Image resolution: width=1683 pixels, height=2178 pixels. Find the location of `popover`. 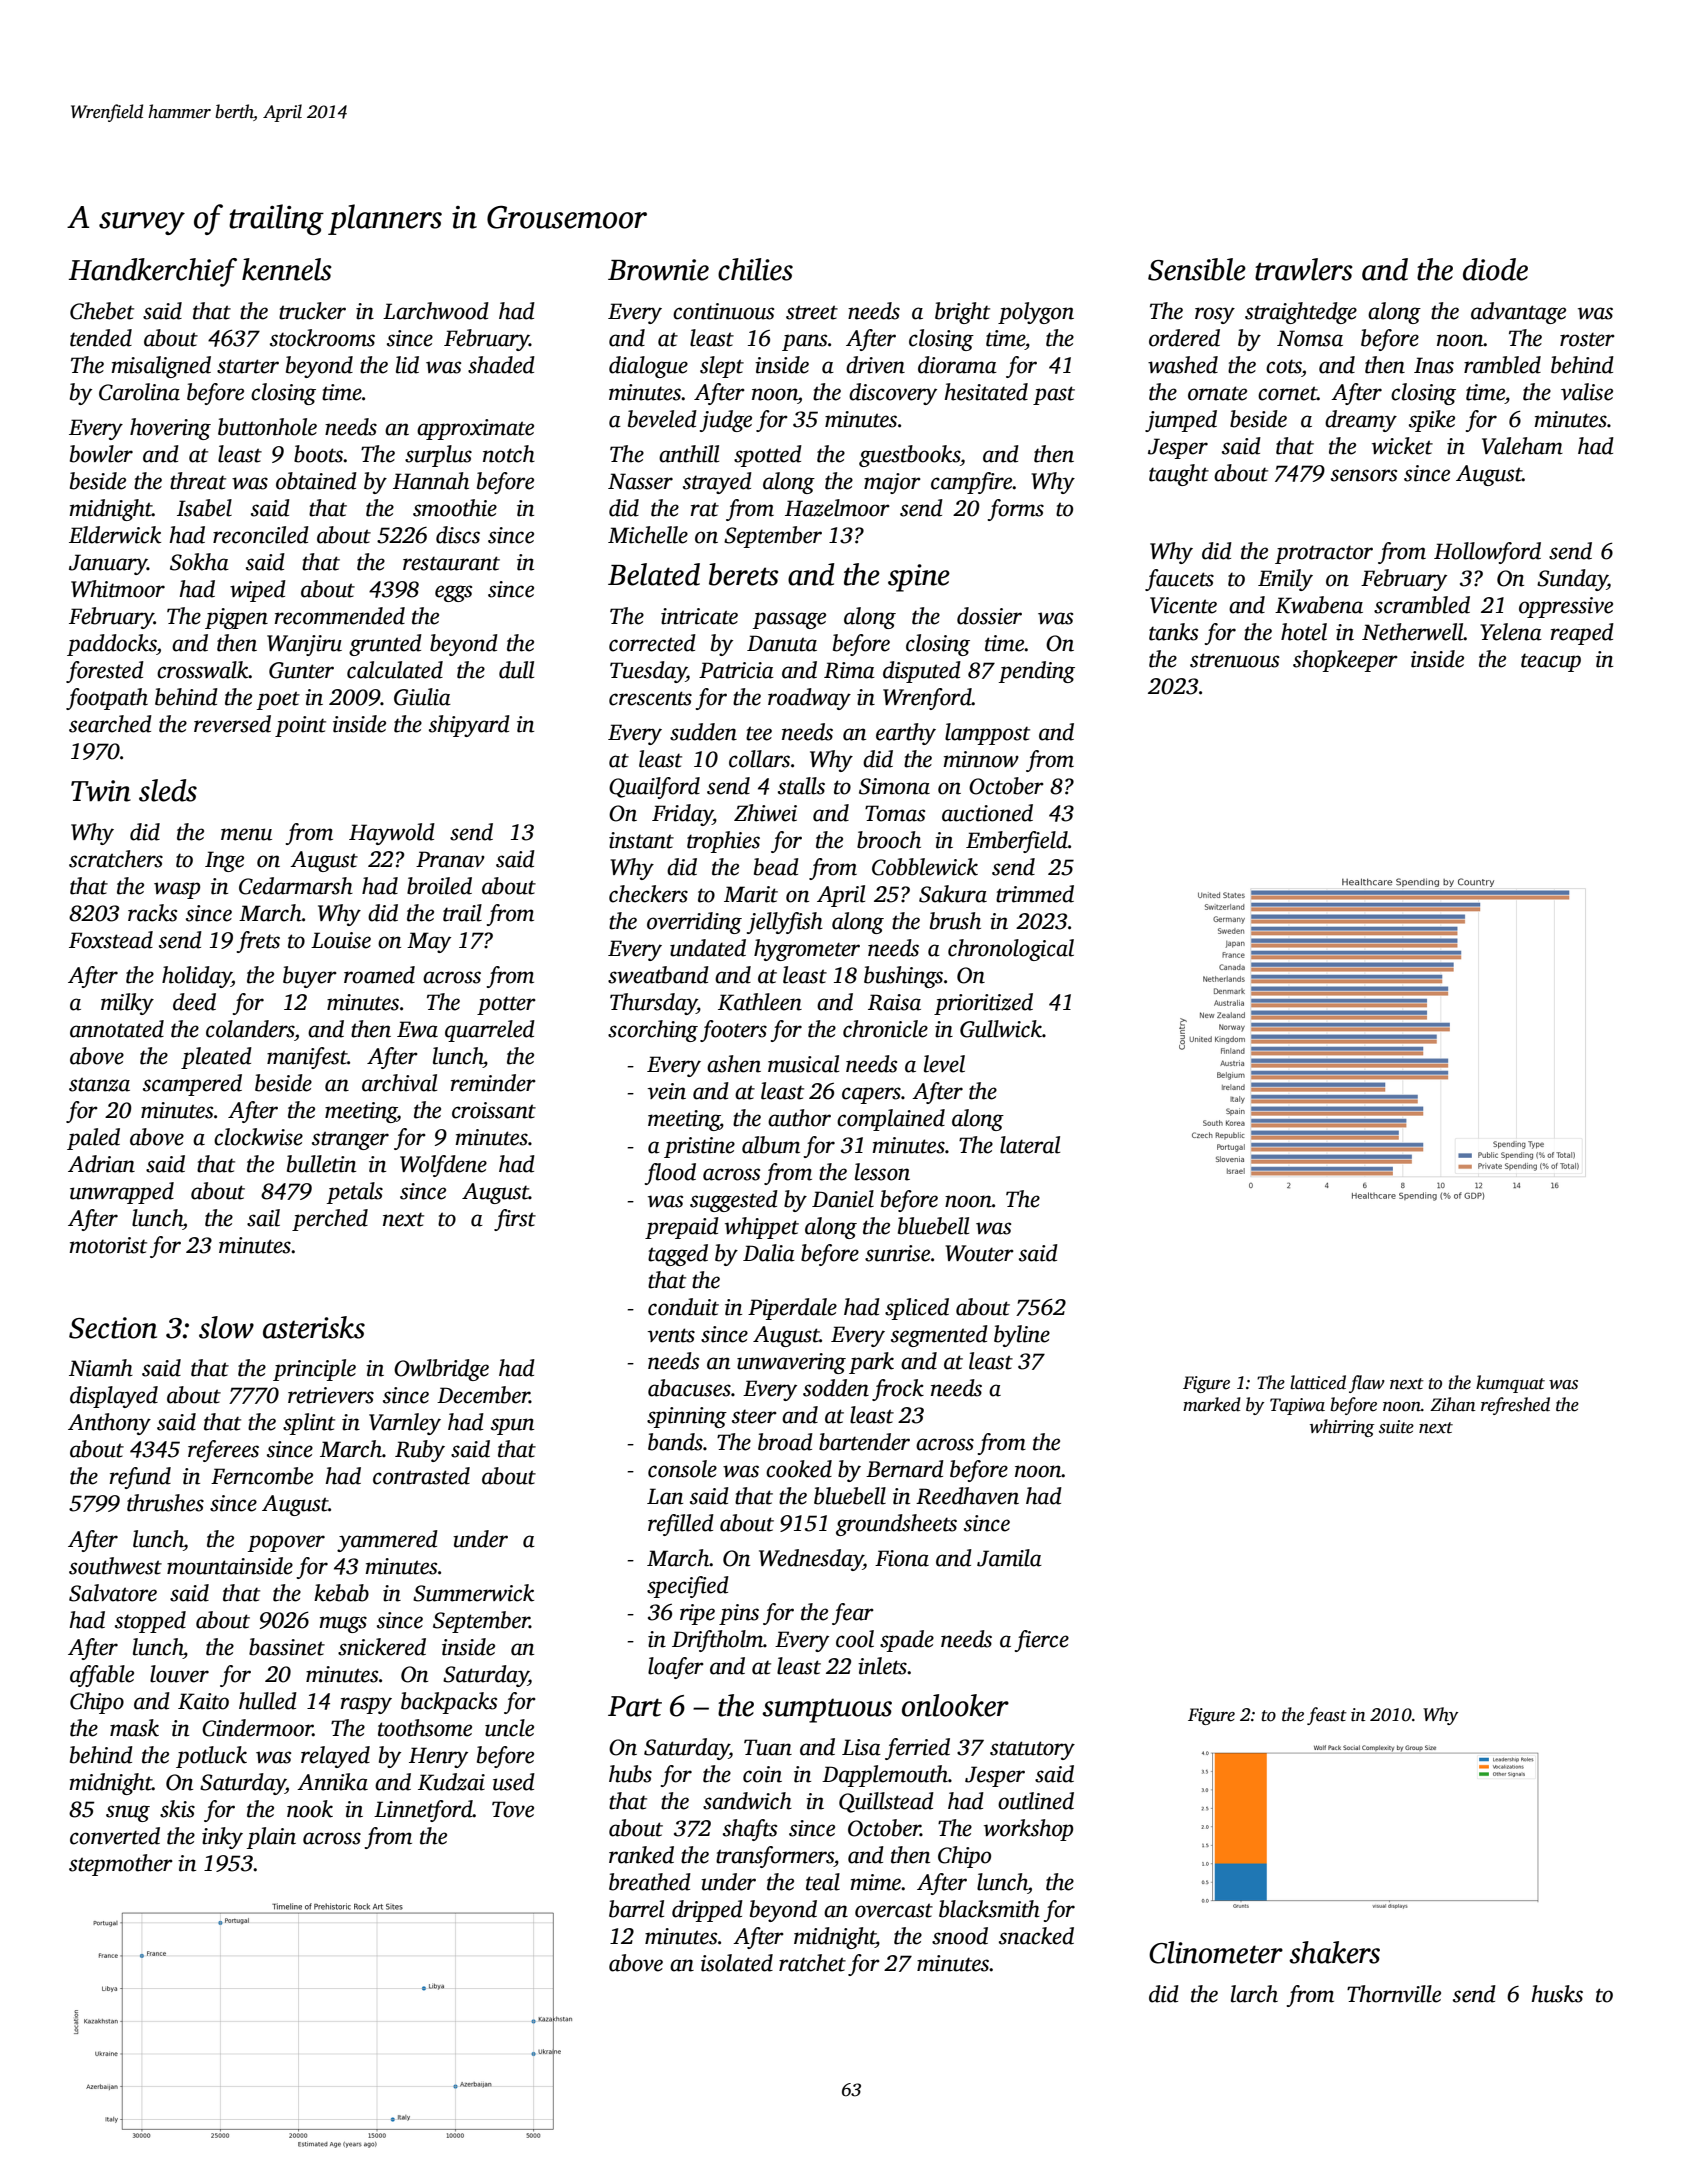

popover is located at coordinates (286, 1543).
